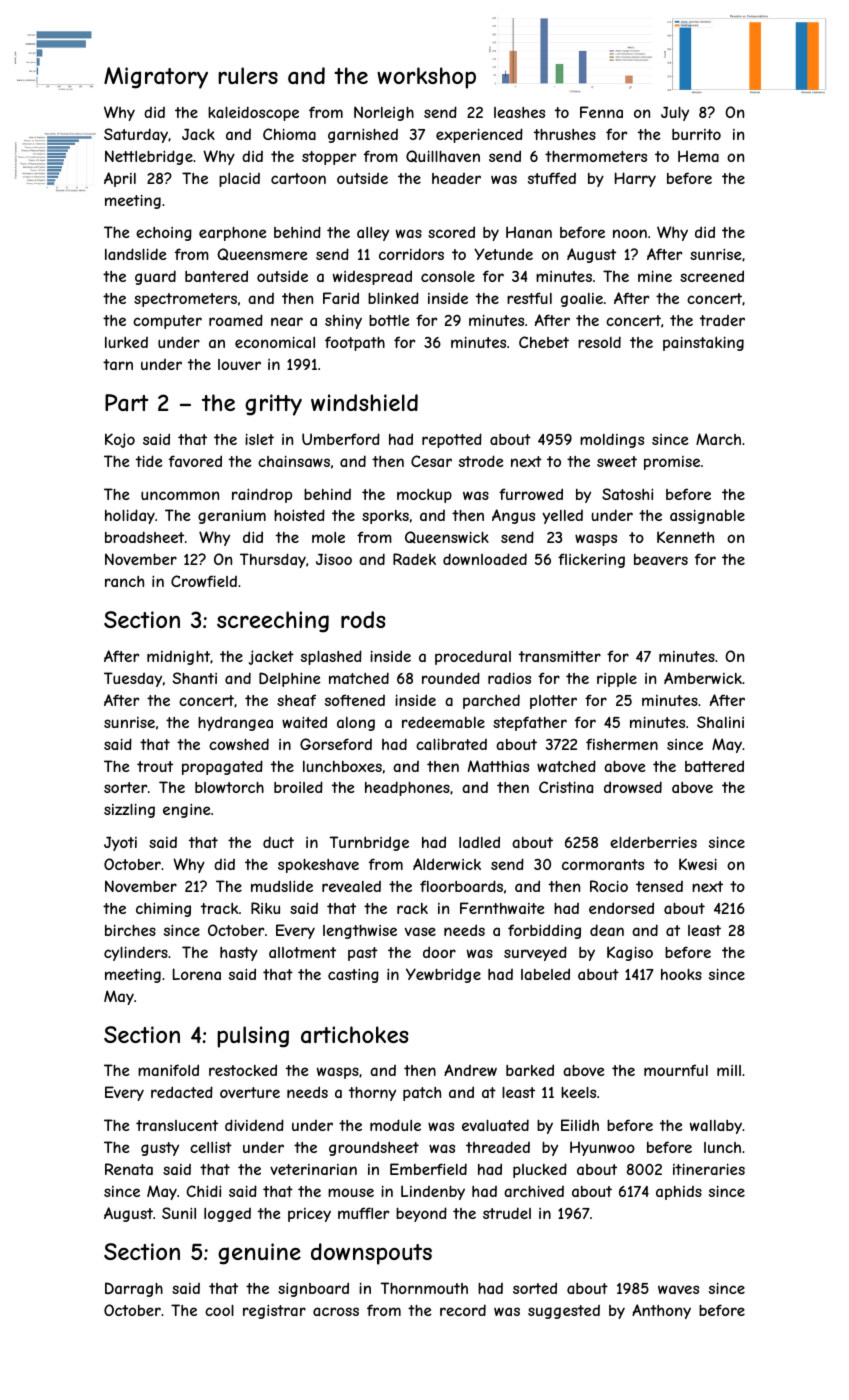 The height and width of the screenshot is (1400, 849). What do you see at coordinates (360, 932) in the screenshot?
I see `lengthwise` at bounding box center [360, 932].
